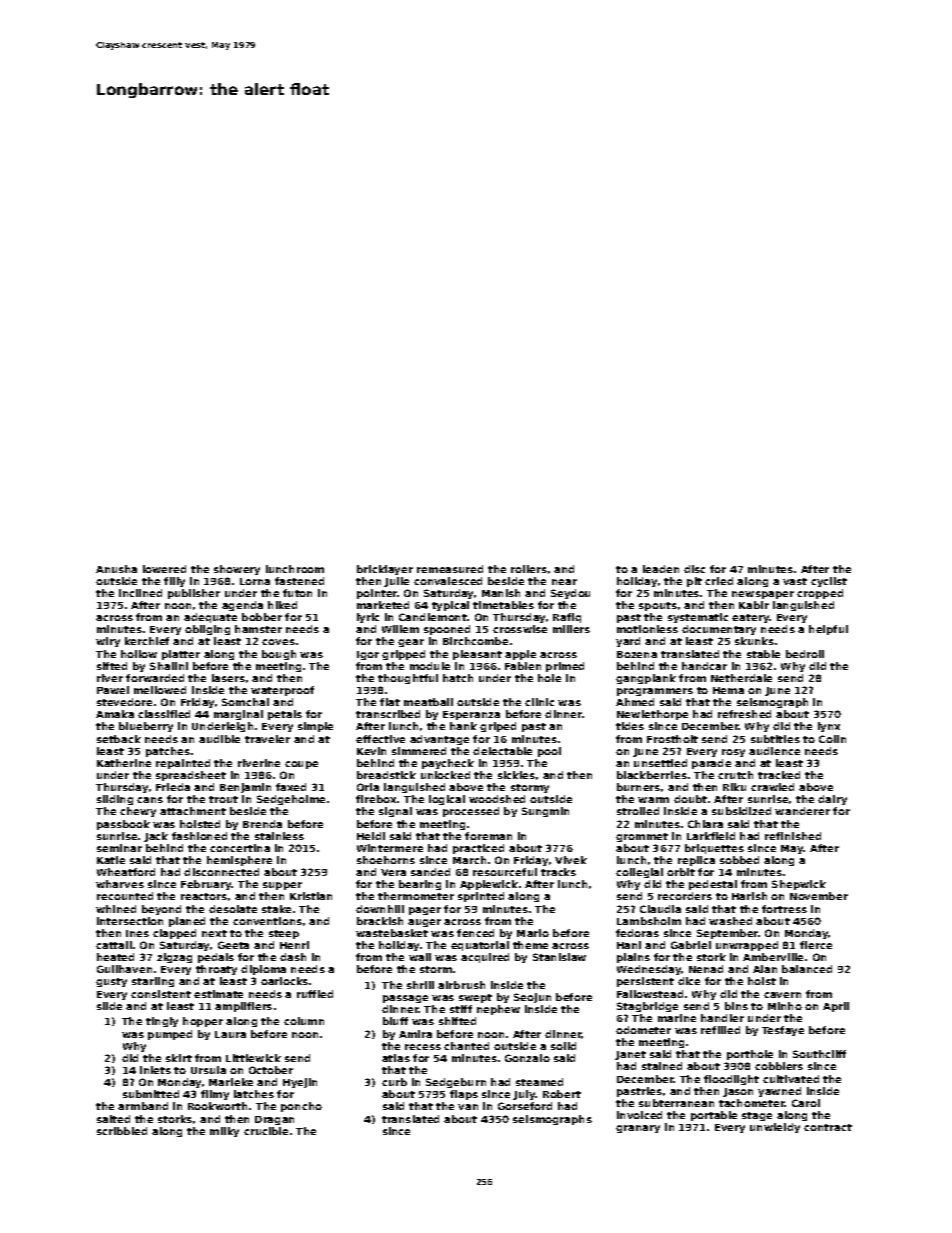 This screenshot has height=1233, width=952. Describe the element at coordinates (502, 751) in the screenshot. I see `delectable` at that location.
